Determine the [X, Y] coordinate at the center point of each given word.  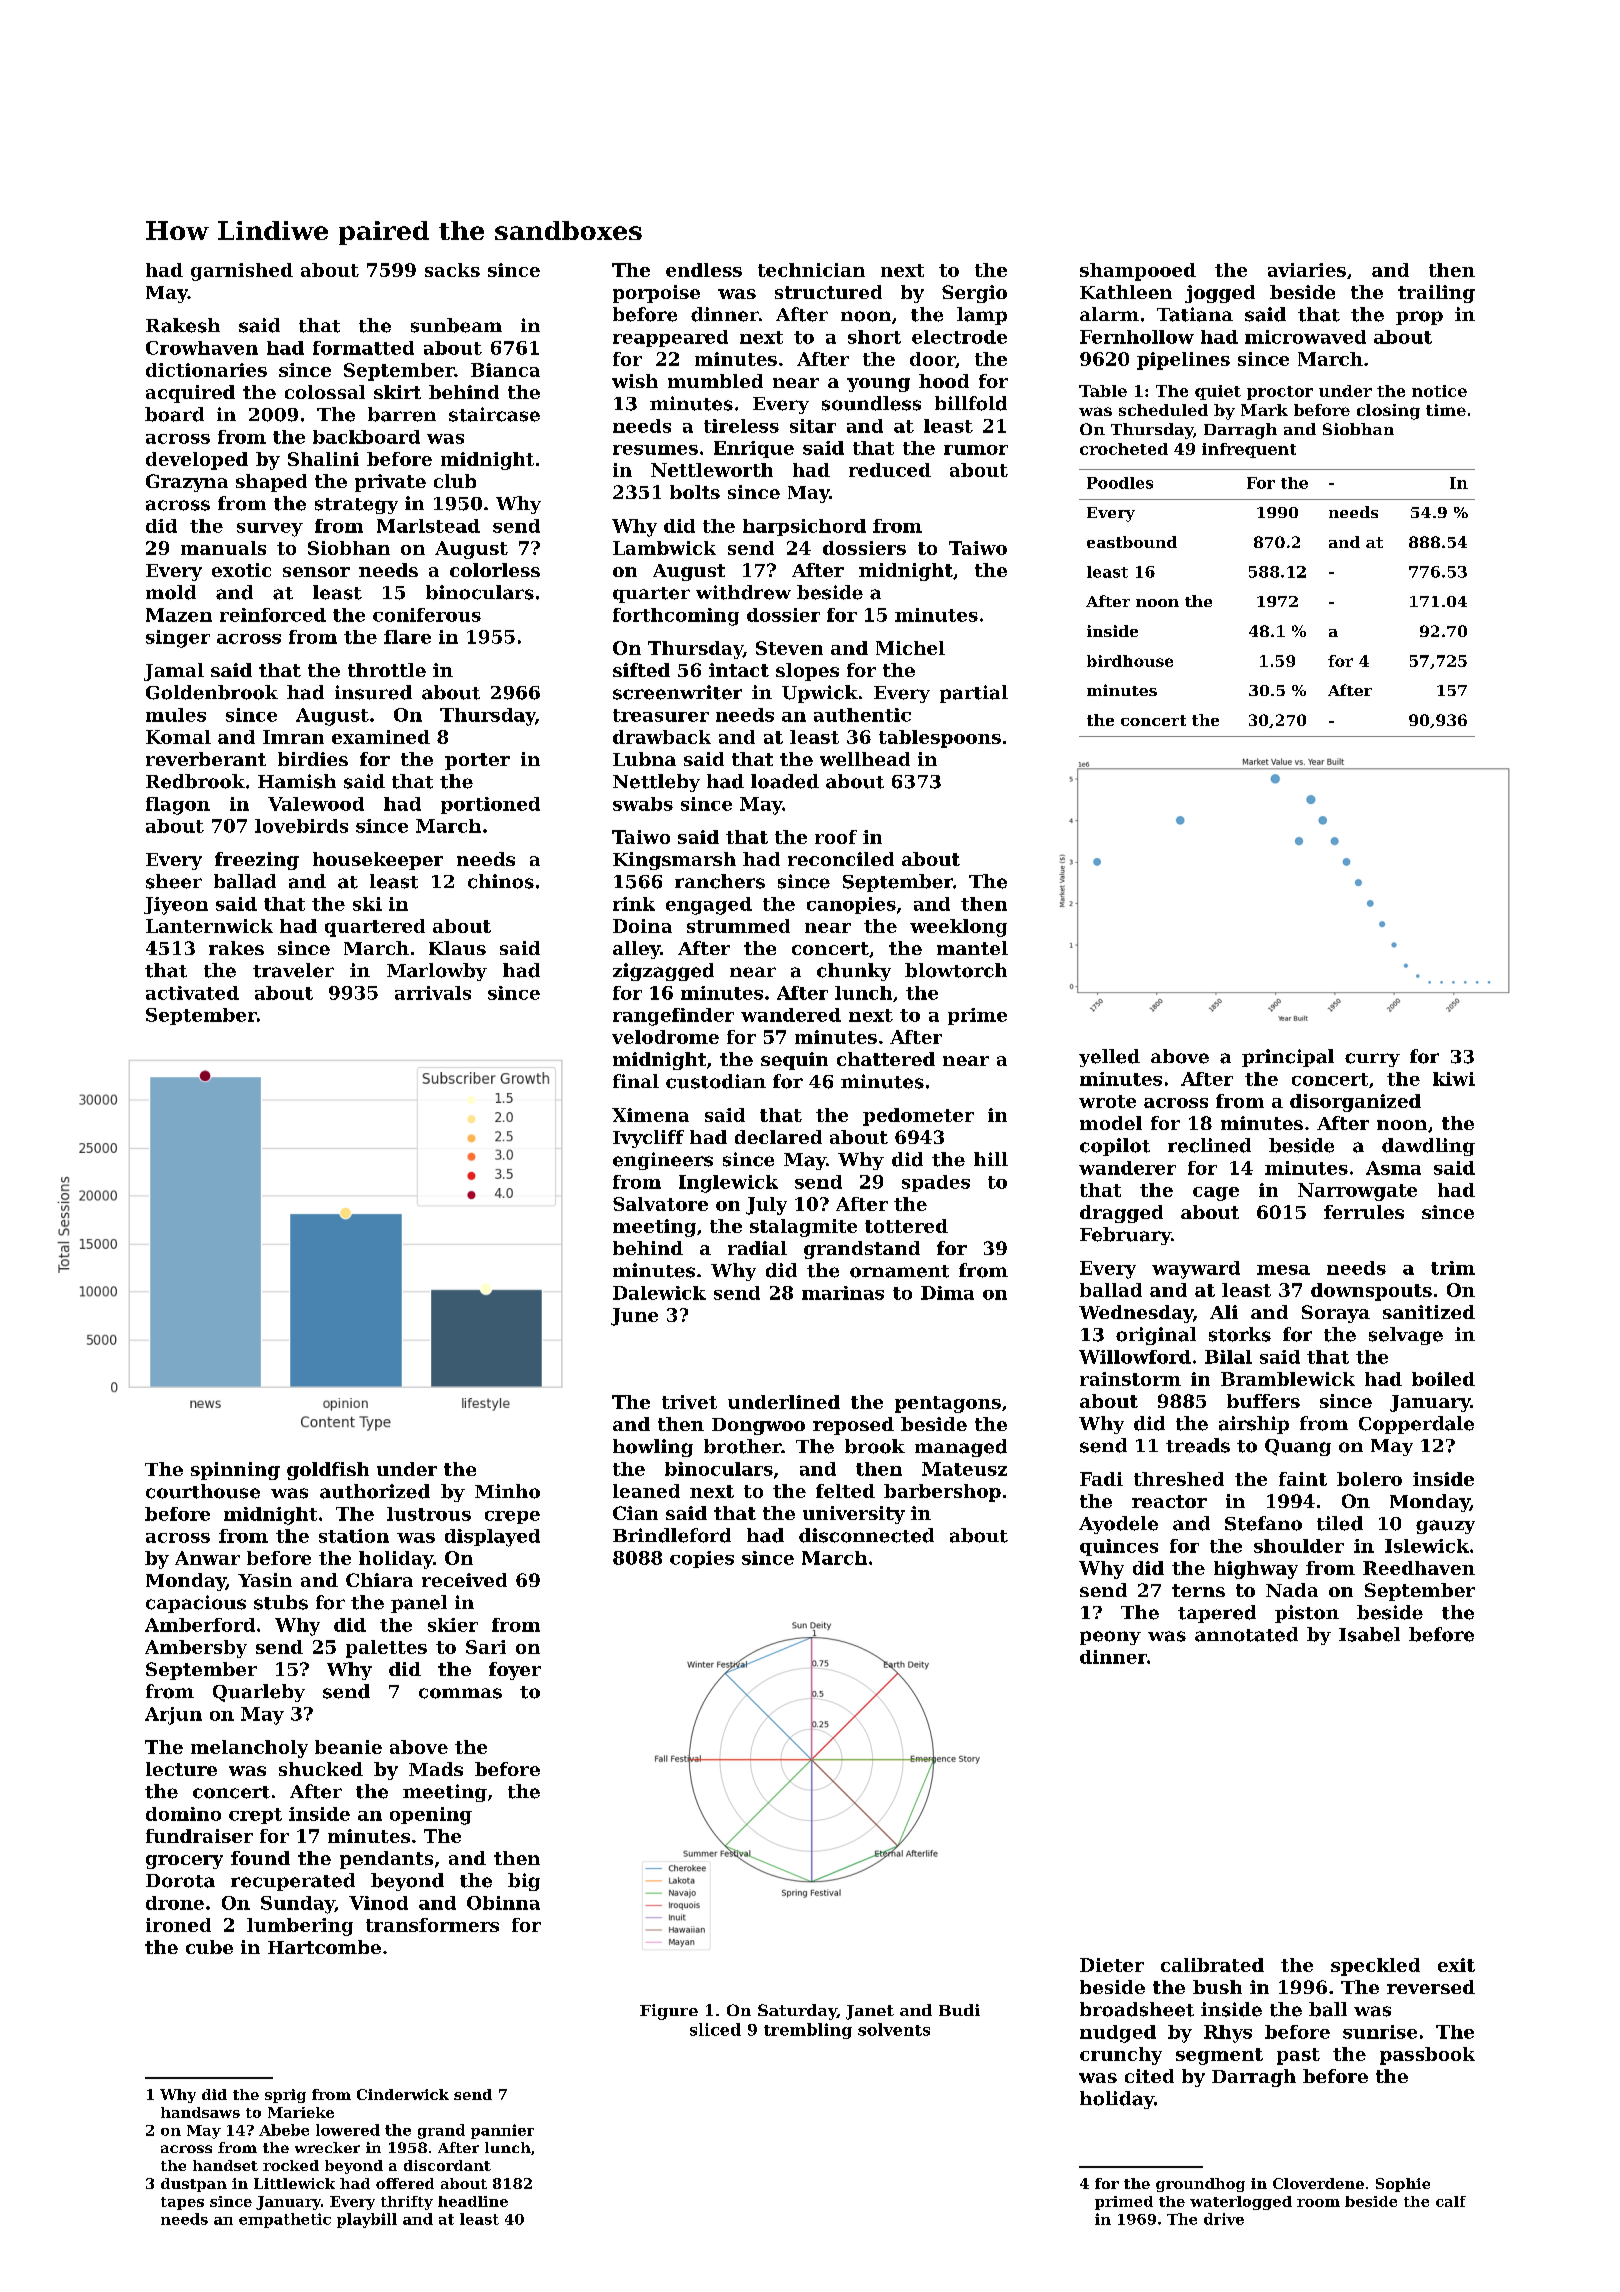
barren [402, 414]
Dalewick [659, 1293]
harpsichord [804, 527]
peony [1110, 1638]
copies [702, 1559]
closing [1388, 412]
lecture [181, 1769]
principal [1288, 1058]
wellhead [865, 759]
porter [477, 761]
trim [1453, 1268]
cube [209, 1947]
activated [192, 993]
